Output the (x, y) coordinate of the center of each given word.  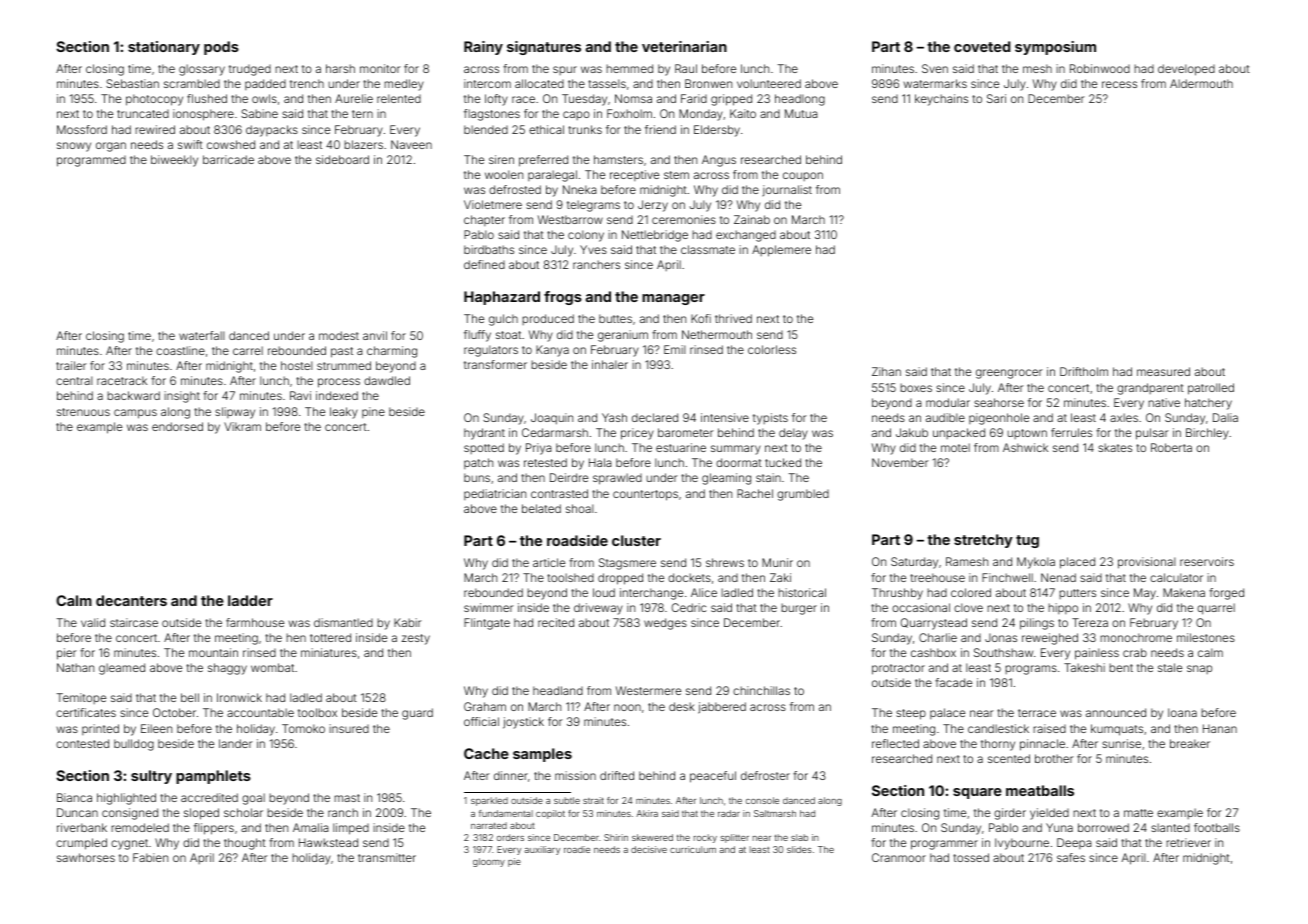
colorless (772, 349)
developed (1186, 70)
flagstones (492, 115)
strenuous (83, 412)
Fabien (150, 857)
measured (1163, 371)
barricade (228, 159)
